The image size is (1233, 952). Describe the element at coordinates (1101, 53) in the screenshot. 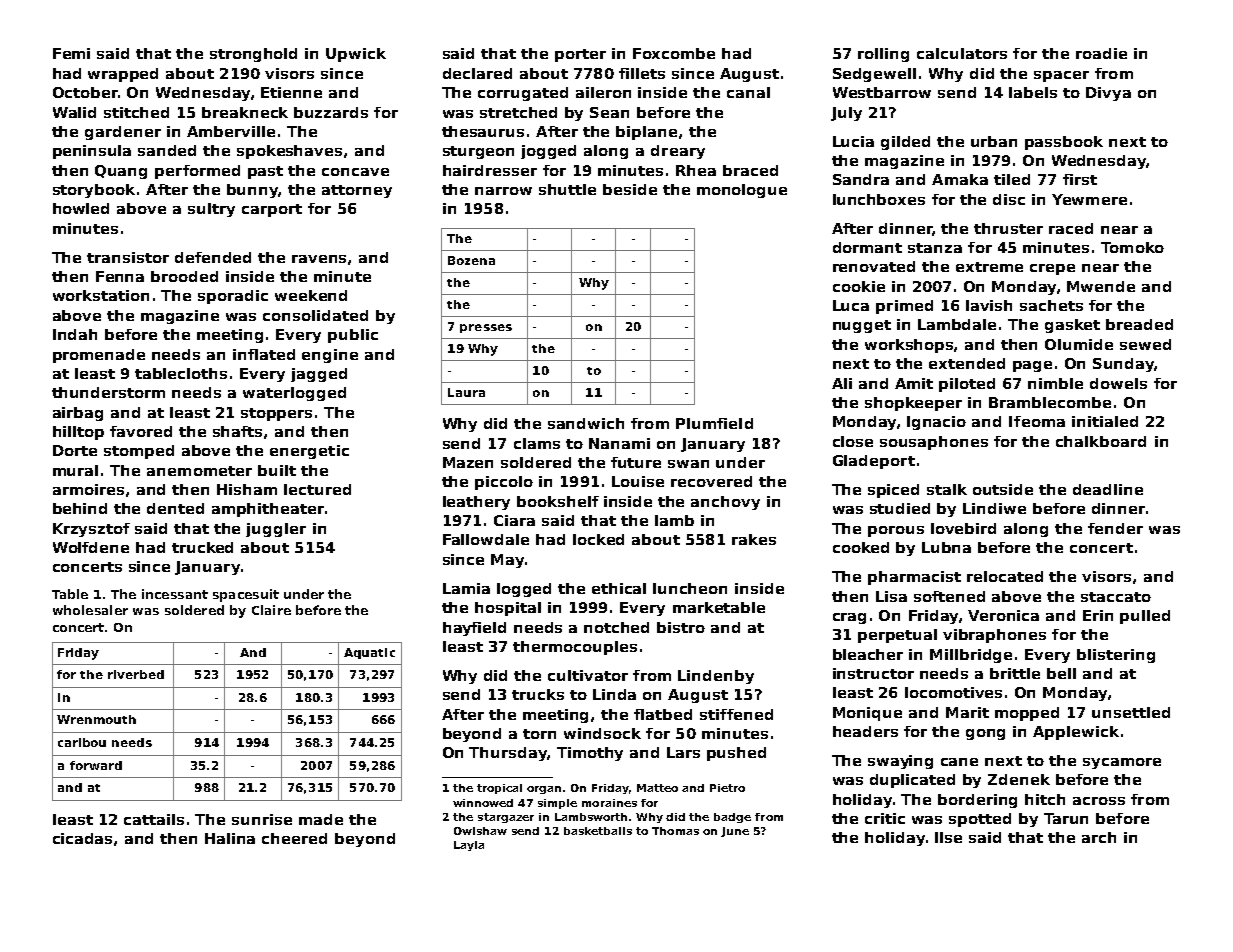

I see `roadie` at that location.
